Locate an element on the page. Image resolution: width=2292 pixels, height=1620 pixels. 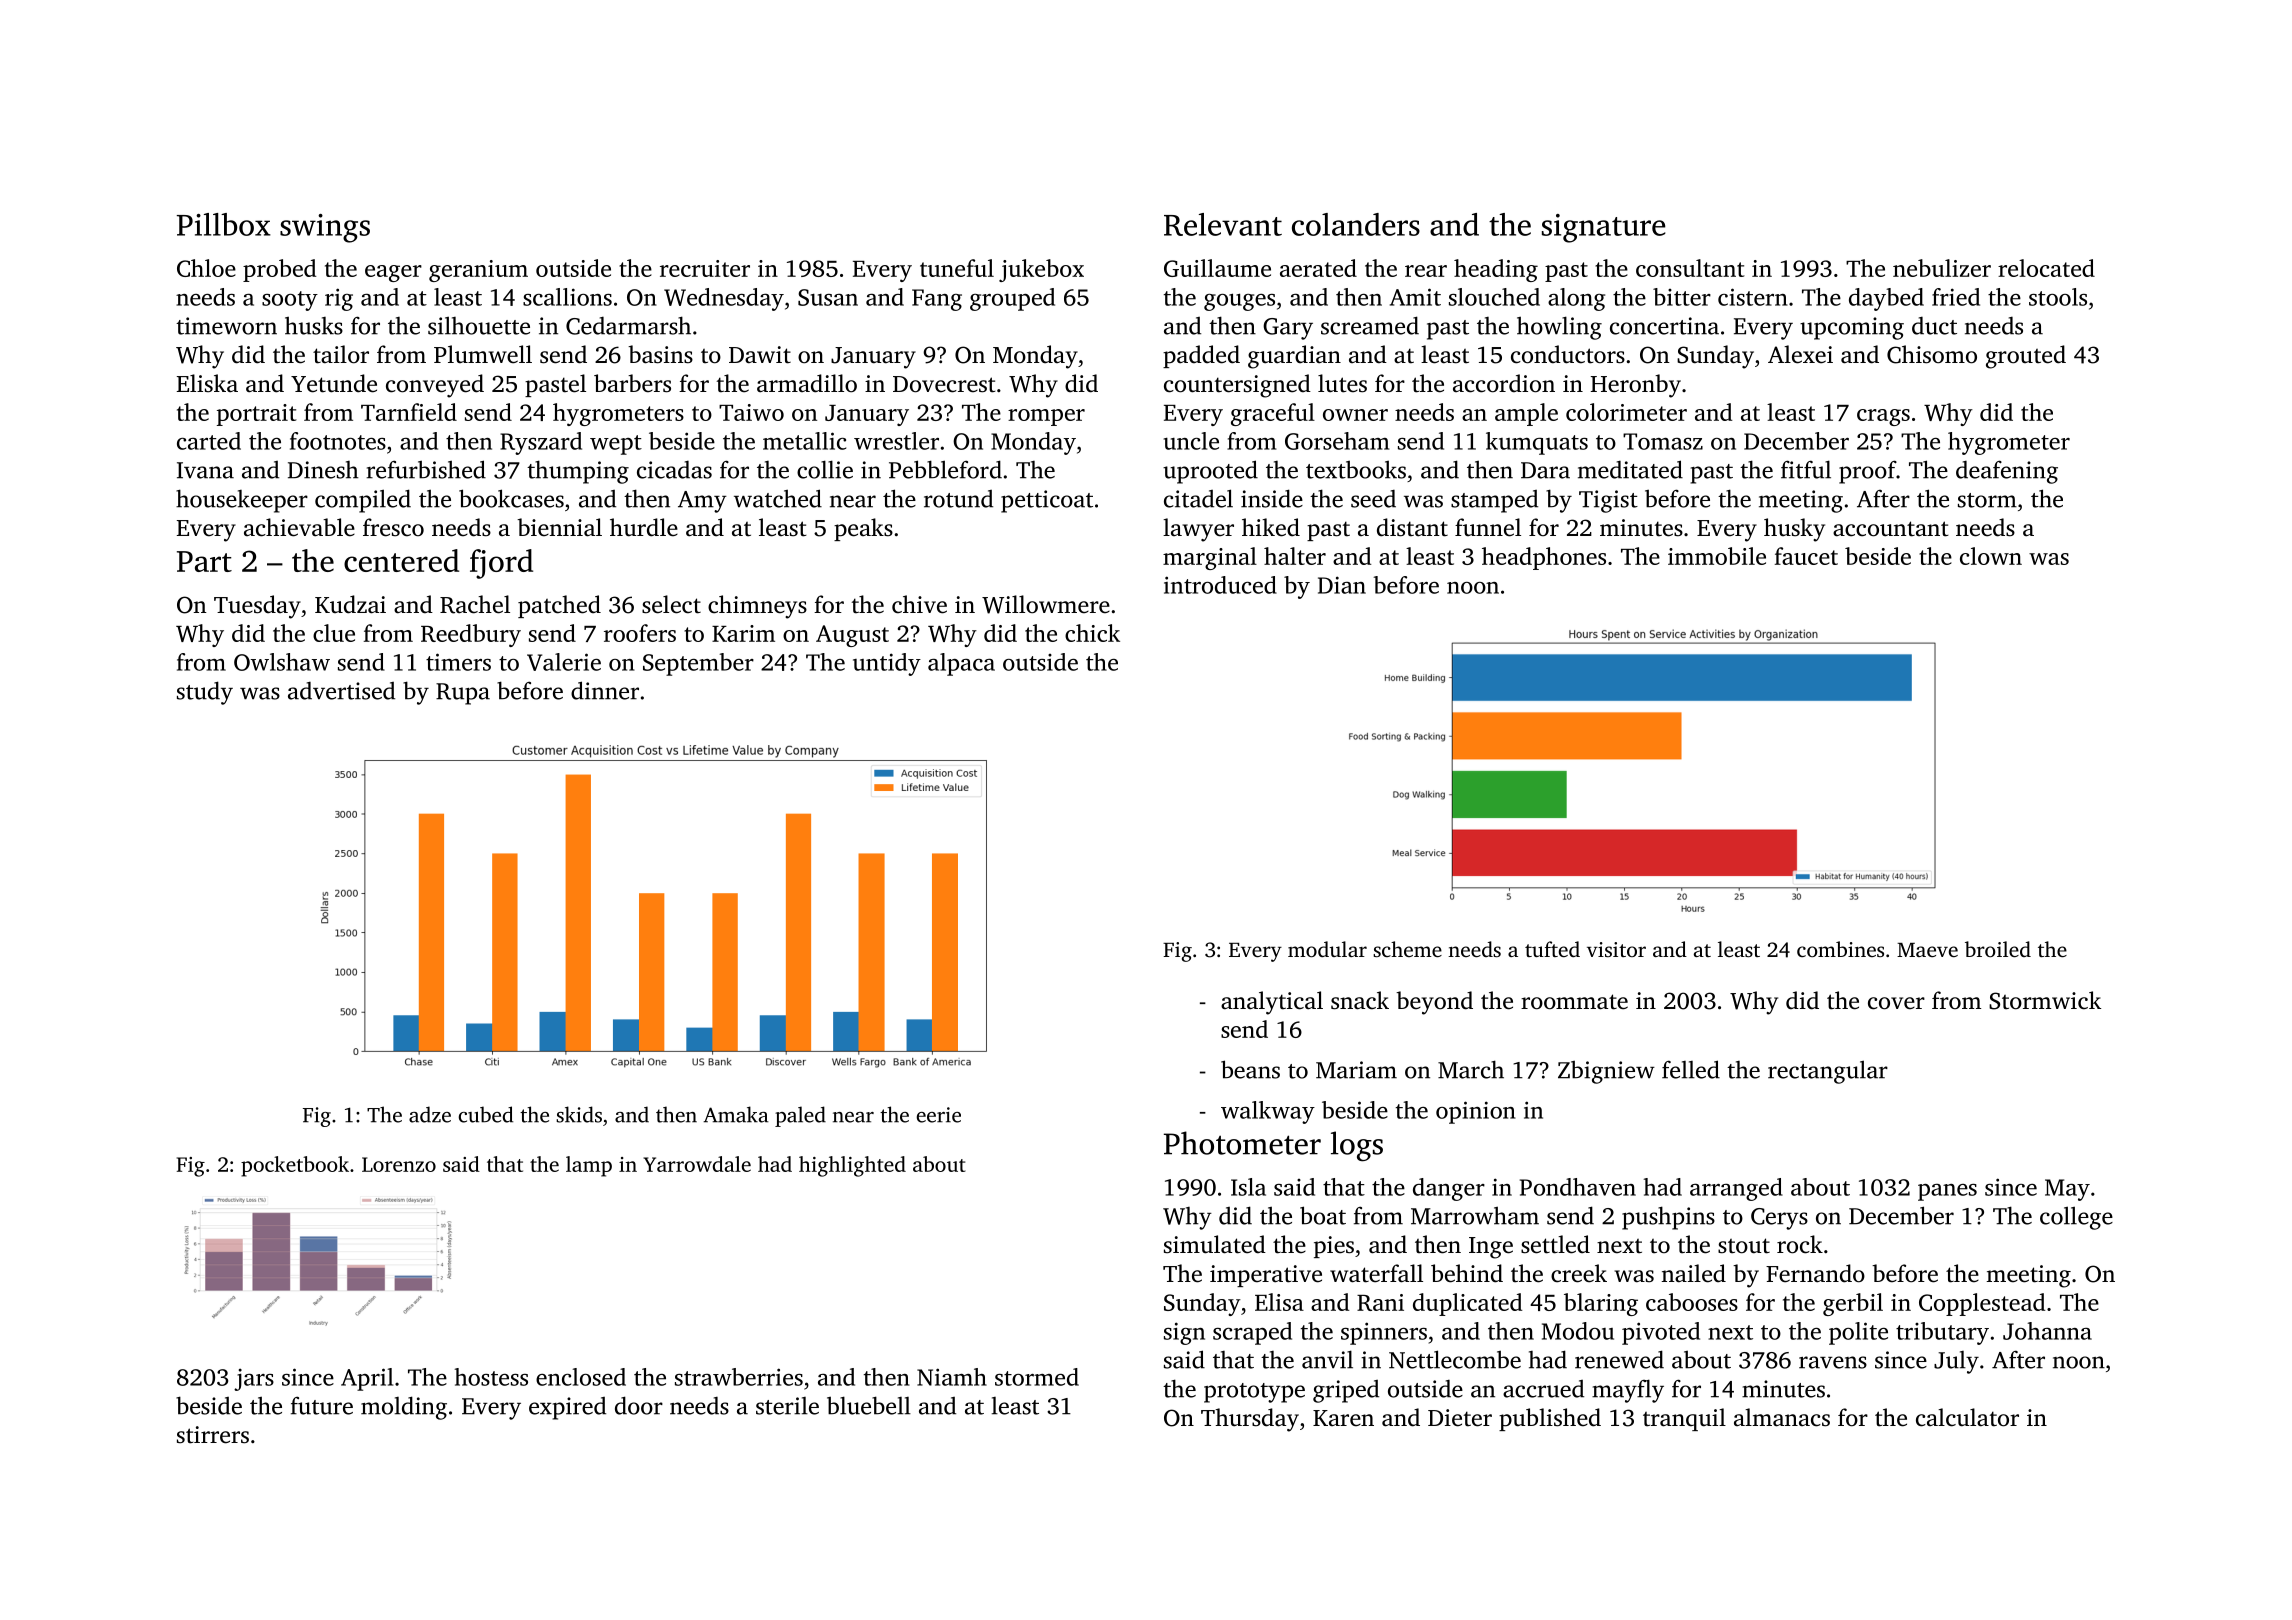
Pillbox is located at coordinates (224, 224).
